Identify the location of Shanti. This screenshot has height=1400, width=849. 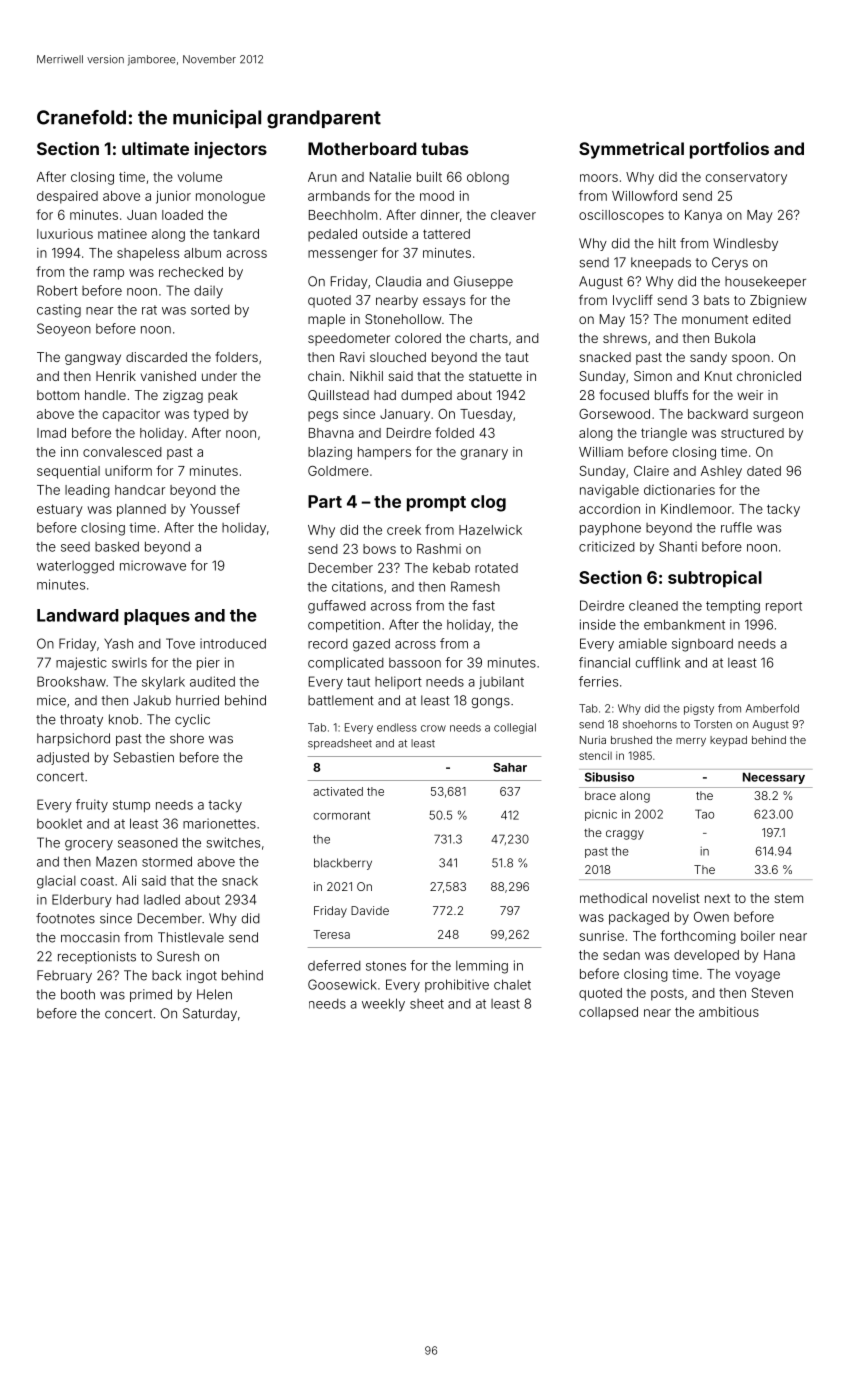
(678, 546).
